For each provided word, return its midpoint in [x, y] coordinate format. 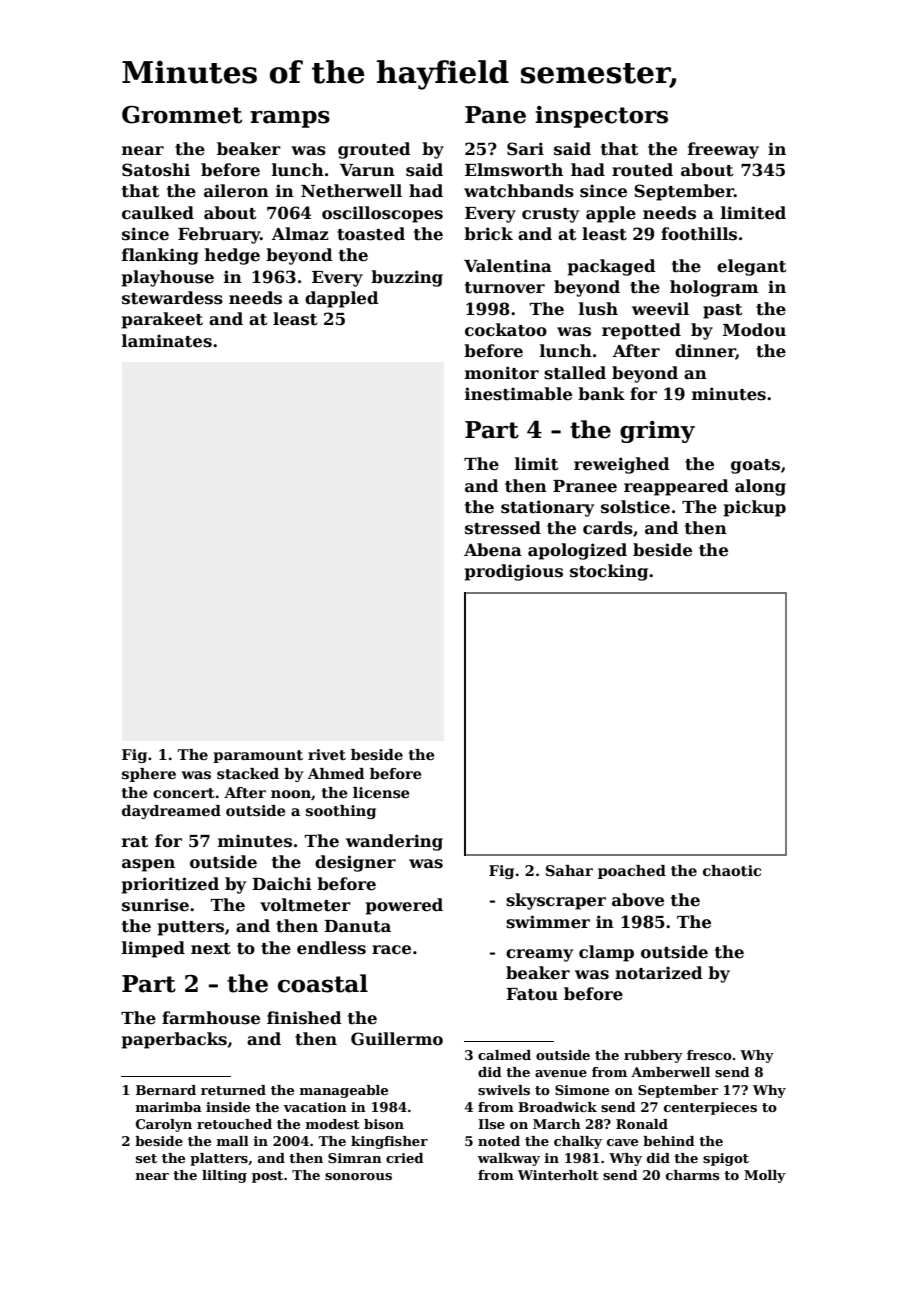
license [381, 793]
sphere [149, 775]
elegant [751, 267]
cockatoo [506, 330]
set [146, 1158]
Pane [495, 115]
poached [632, 872]
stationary [547, 508]
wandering [394, 842]
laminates [167, 341]
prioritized [170, 885]
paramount [258, 756]
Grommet [182, 115]
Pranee [585, 486]
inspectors [601, 117]
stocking [609, 572]
